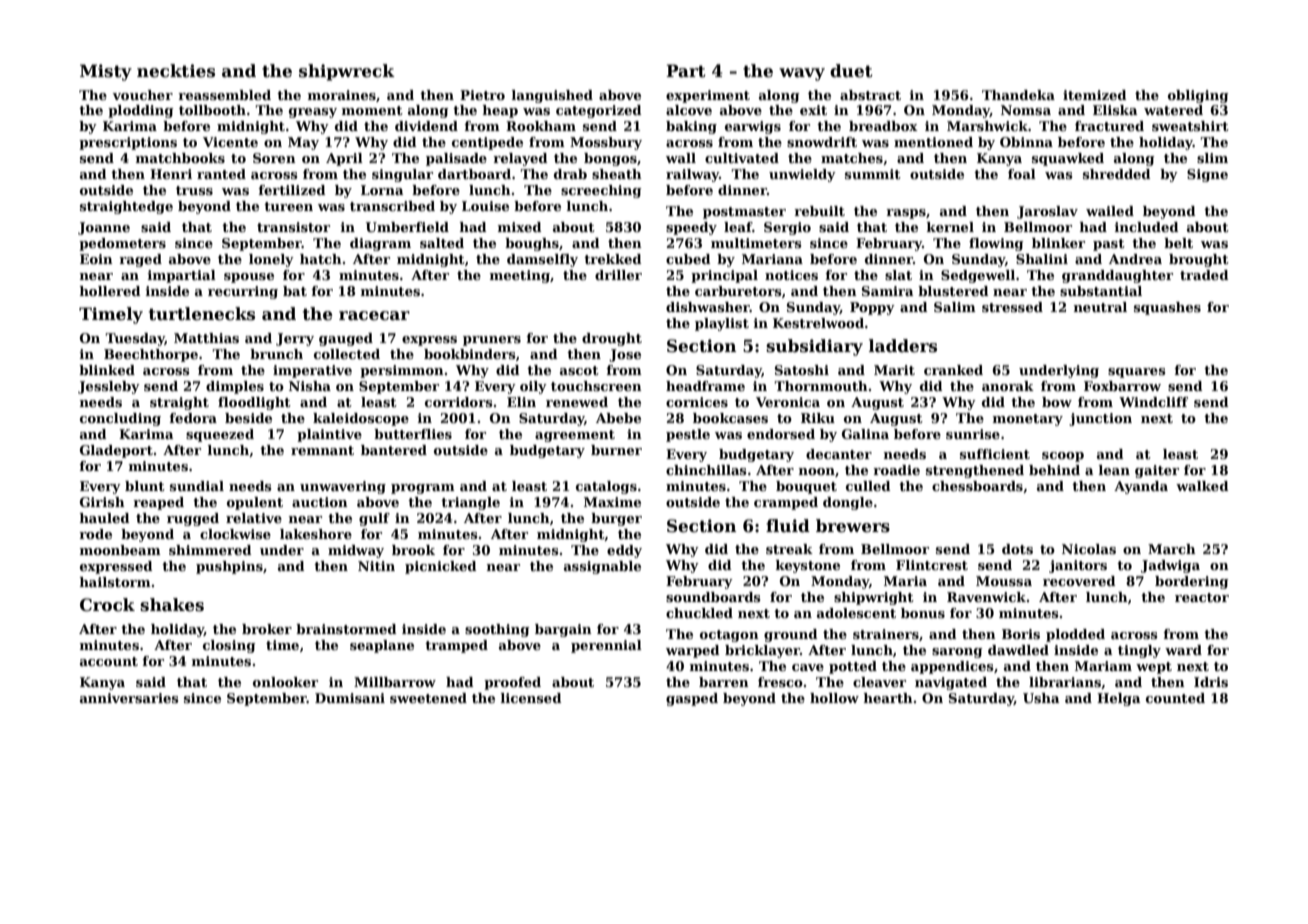 This screenshot has height=924, width=1308. I want to click on Helga, so click(1119, 699).
